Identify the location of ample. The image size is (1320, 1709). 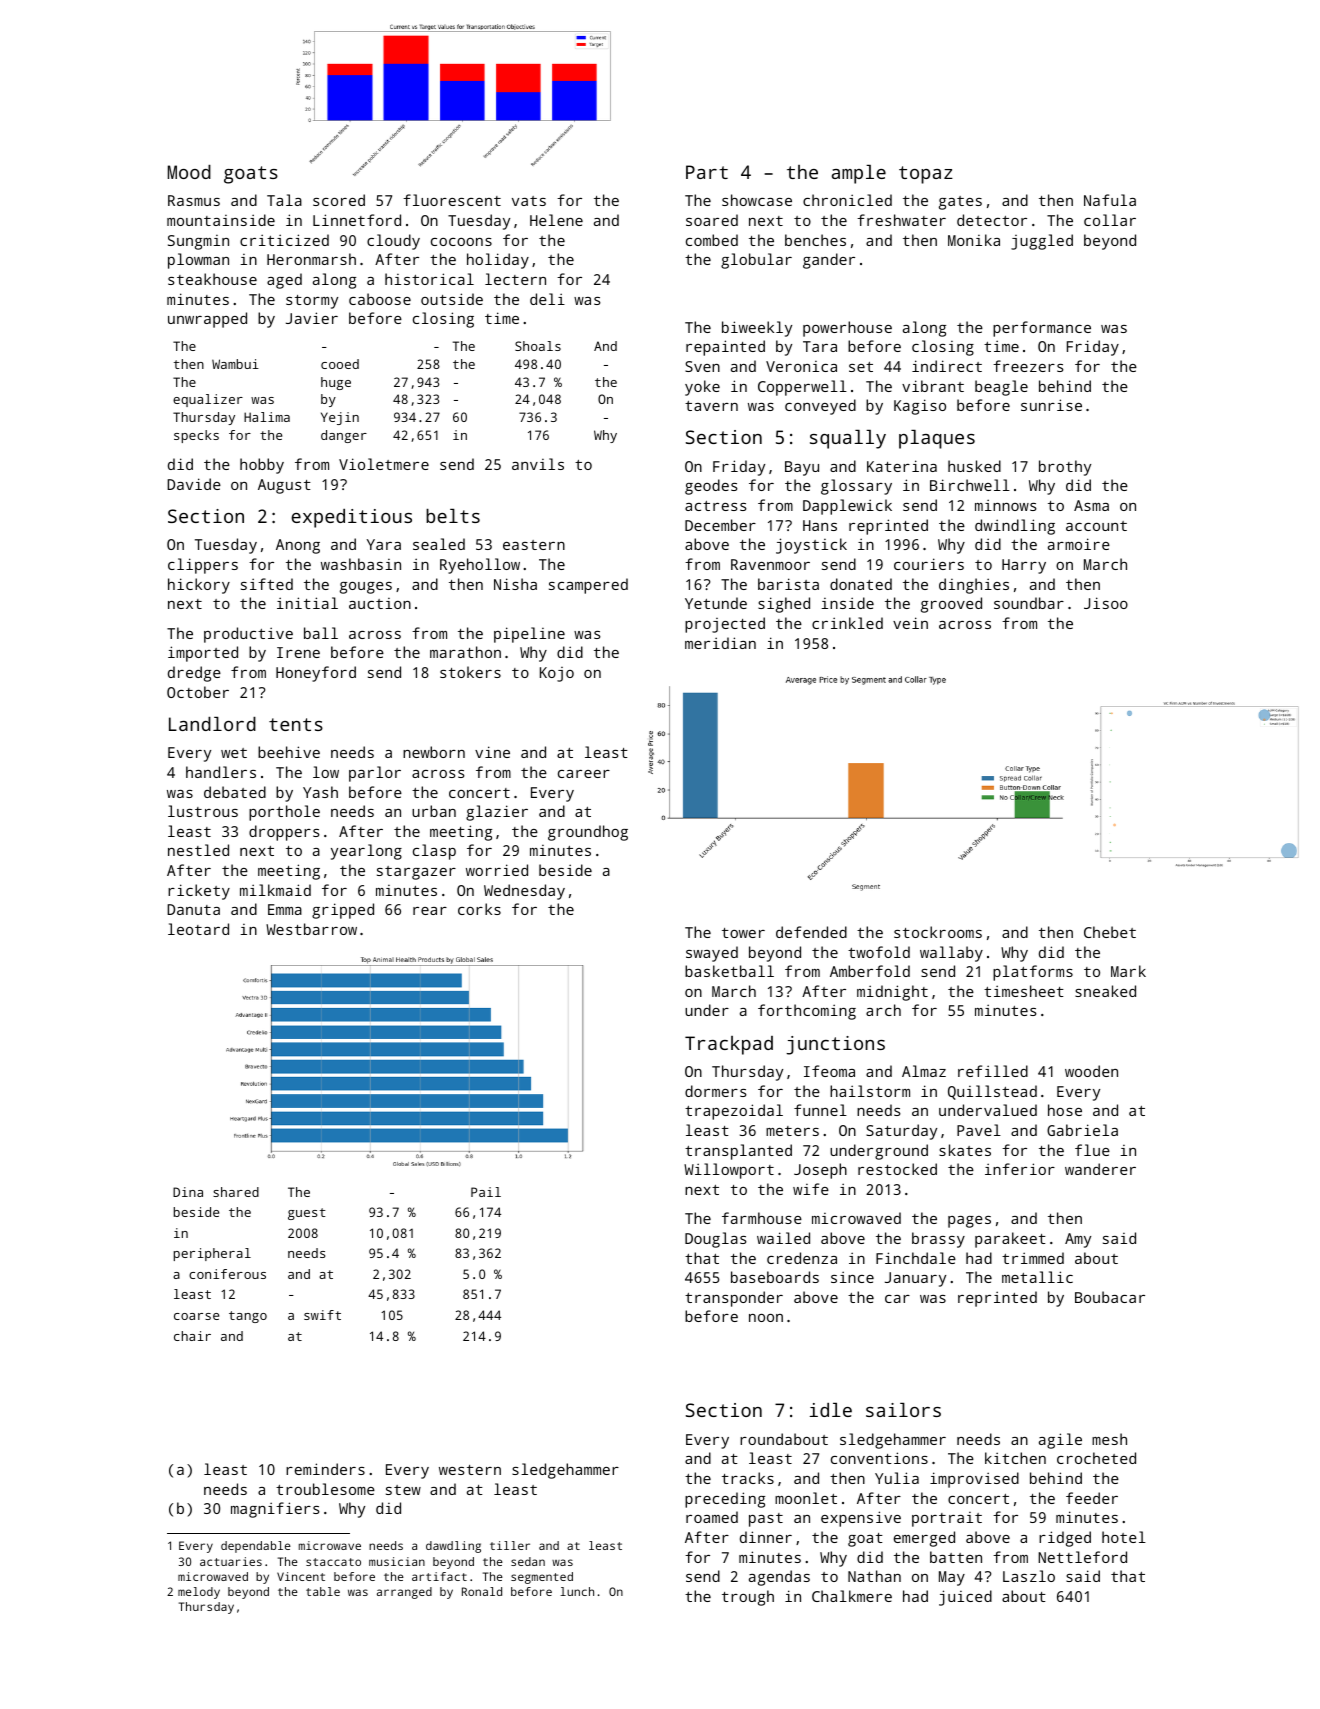
(859, 174).
